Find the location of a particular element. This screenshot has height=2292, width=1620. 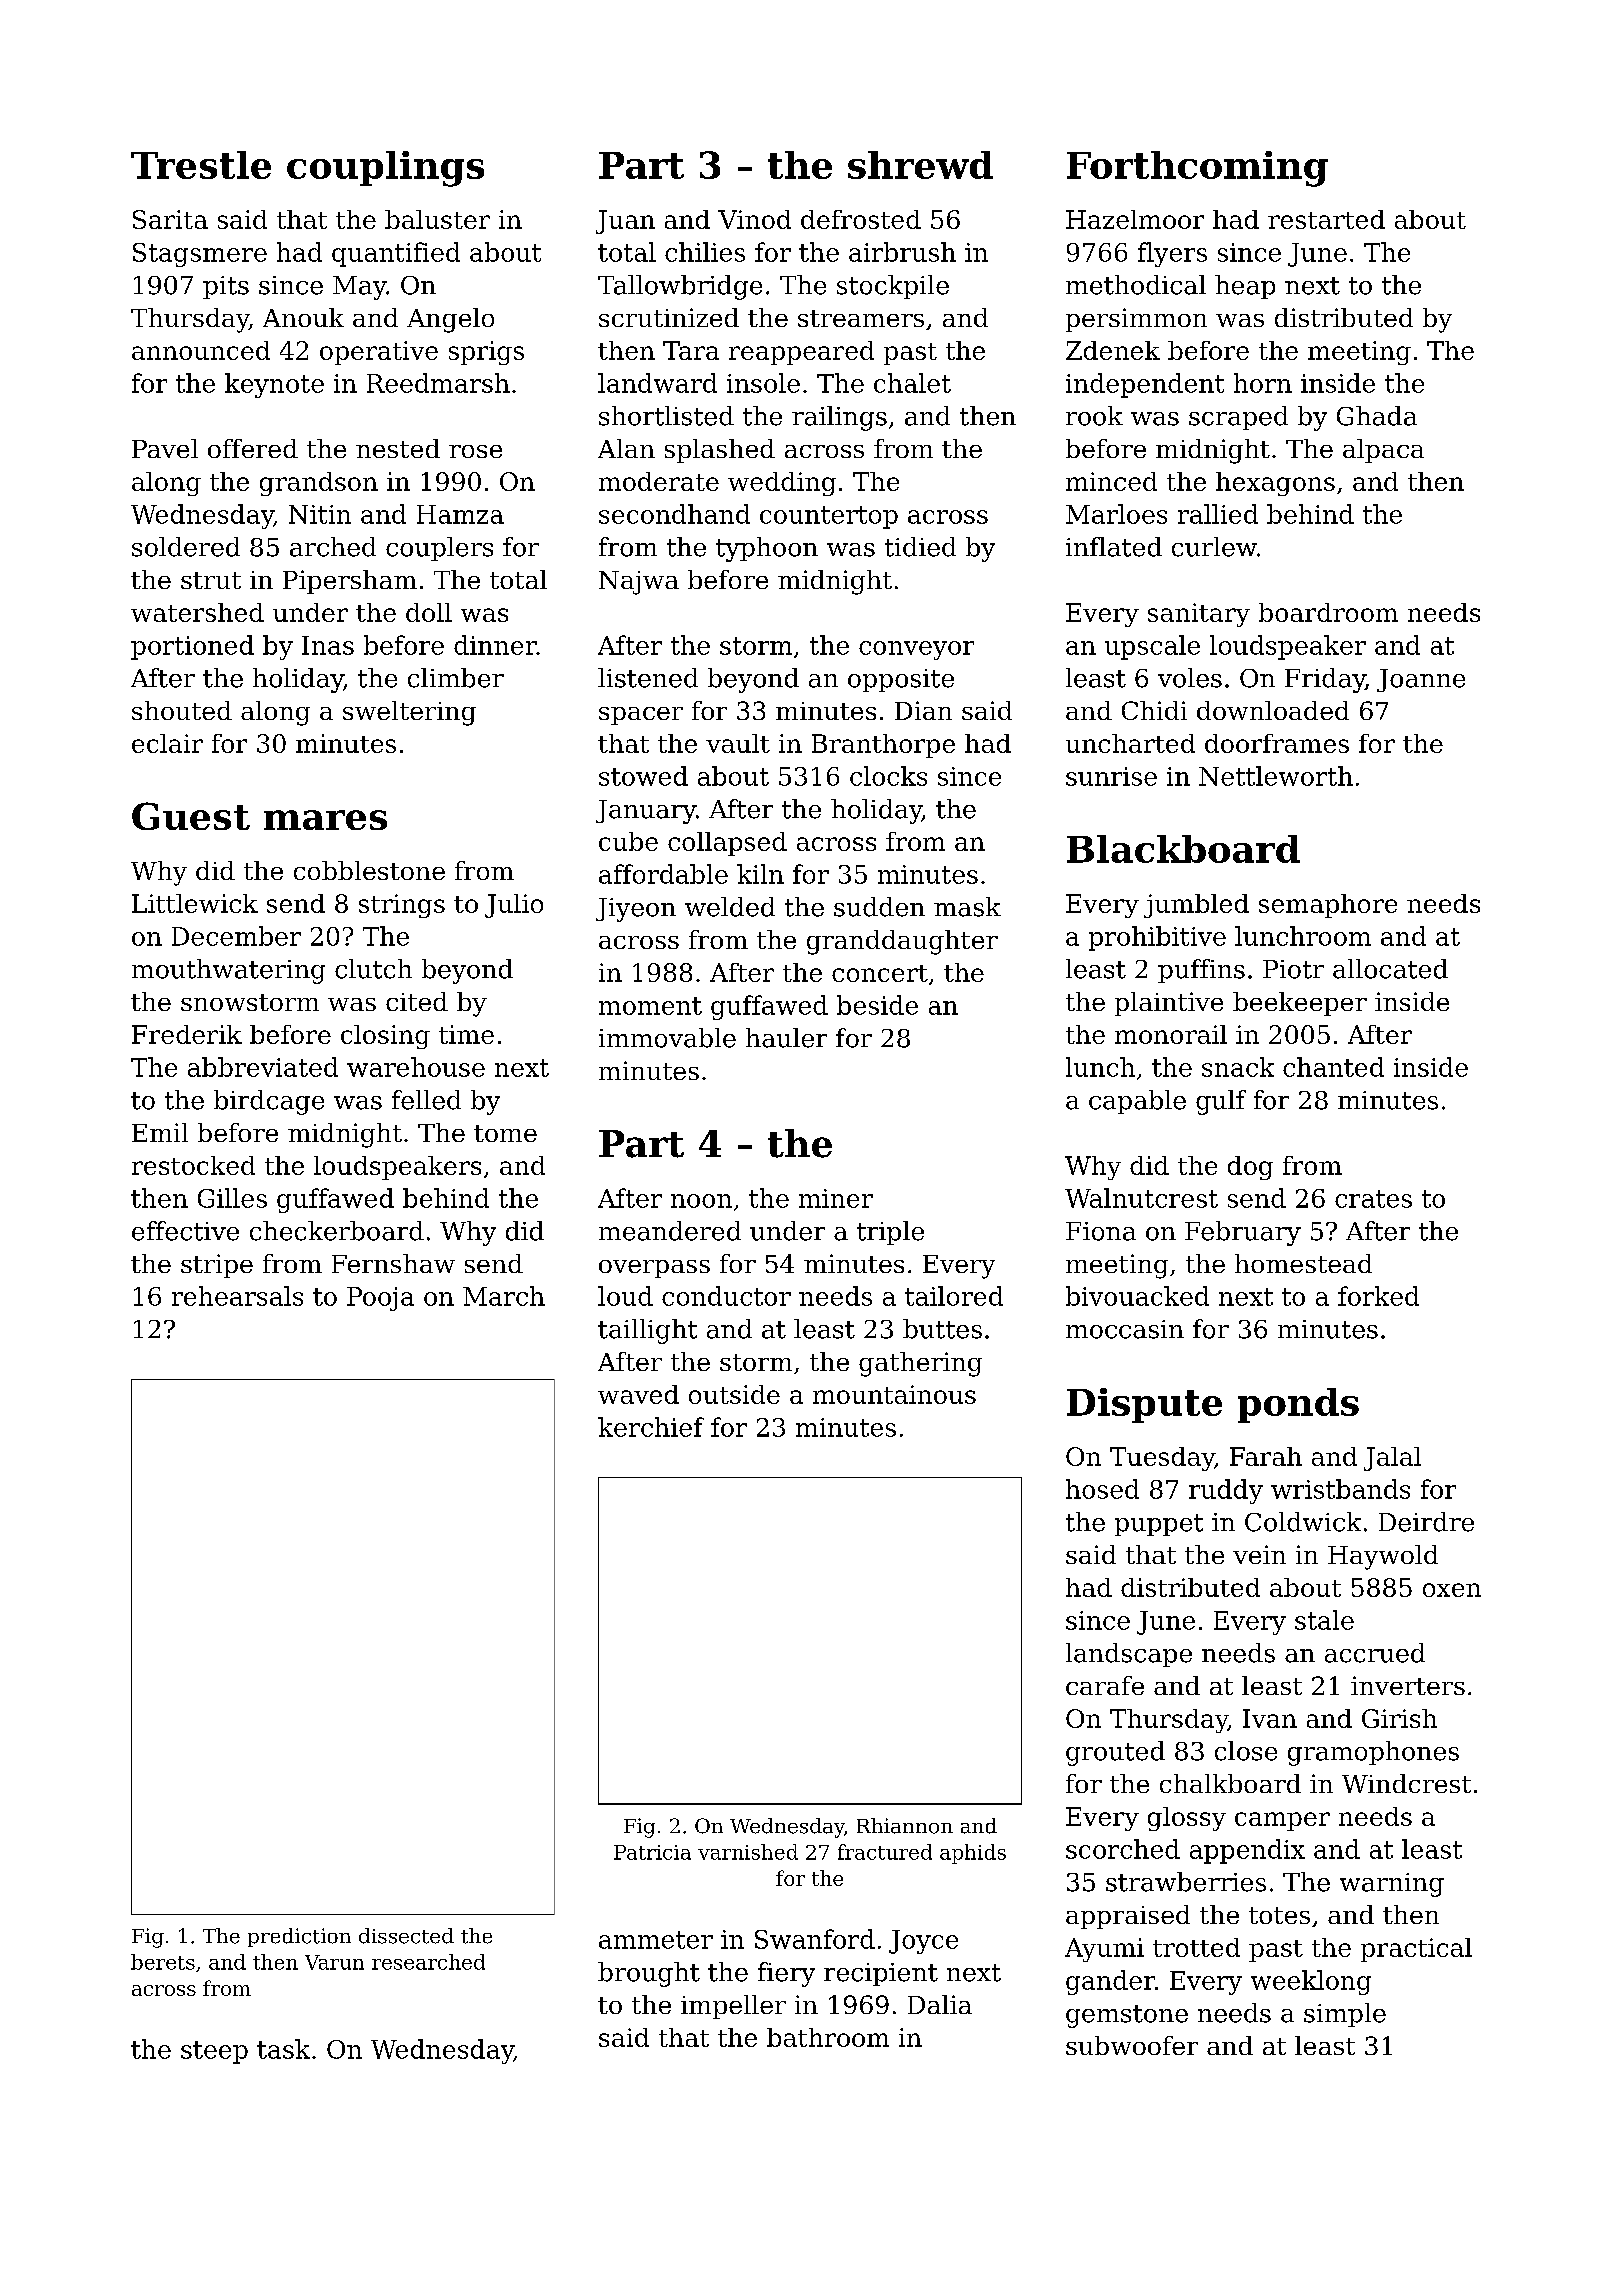

triple is located at coordinates (890, 1233).
